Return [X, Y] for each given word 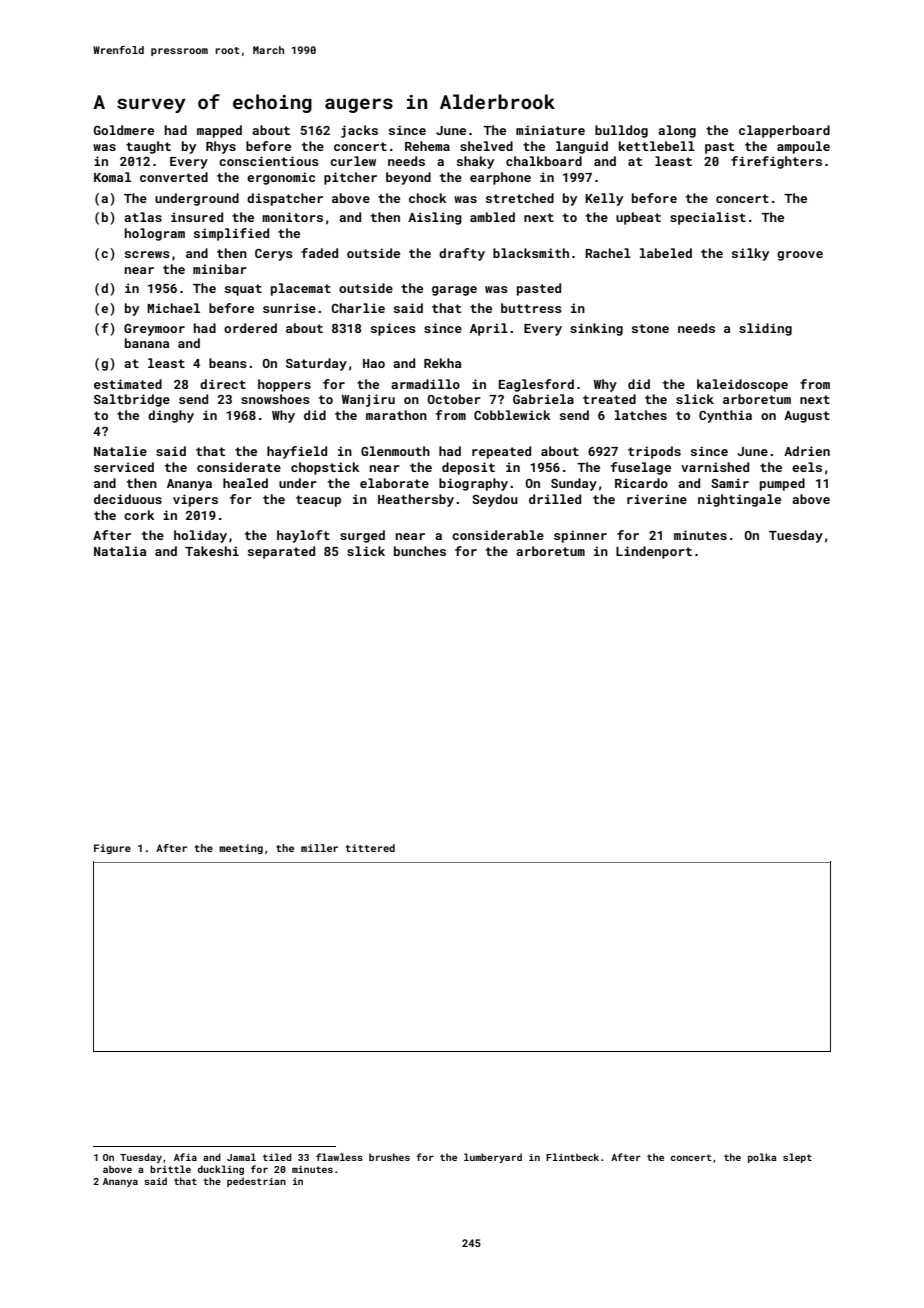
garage [454, 291]
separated [281, 552]
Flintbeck [572, 1157]
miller [319, 848]
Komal [112, 177]
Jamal [241, 1157]
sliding [765, 329]
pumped [782, 484]
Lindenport [654, 552]
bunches [420, 551]
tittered [370, 848]
